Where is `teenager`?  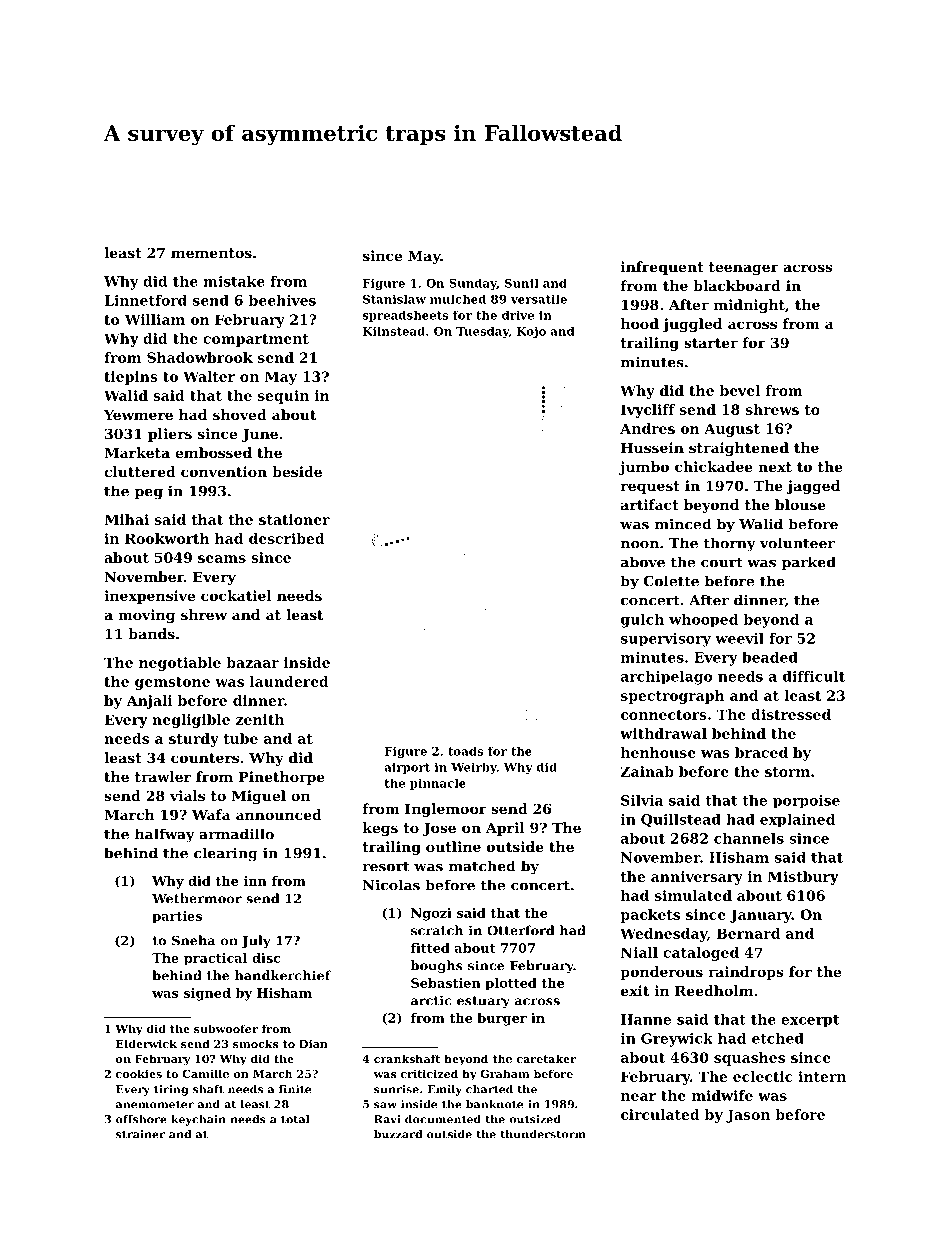
teenager is located at coordinates (744, 268).
